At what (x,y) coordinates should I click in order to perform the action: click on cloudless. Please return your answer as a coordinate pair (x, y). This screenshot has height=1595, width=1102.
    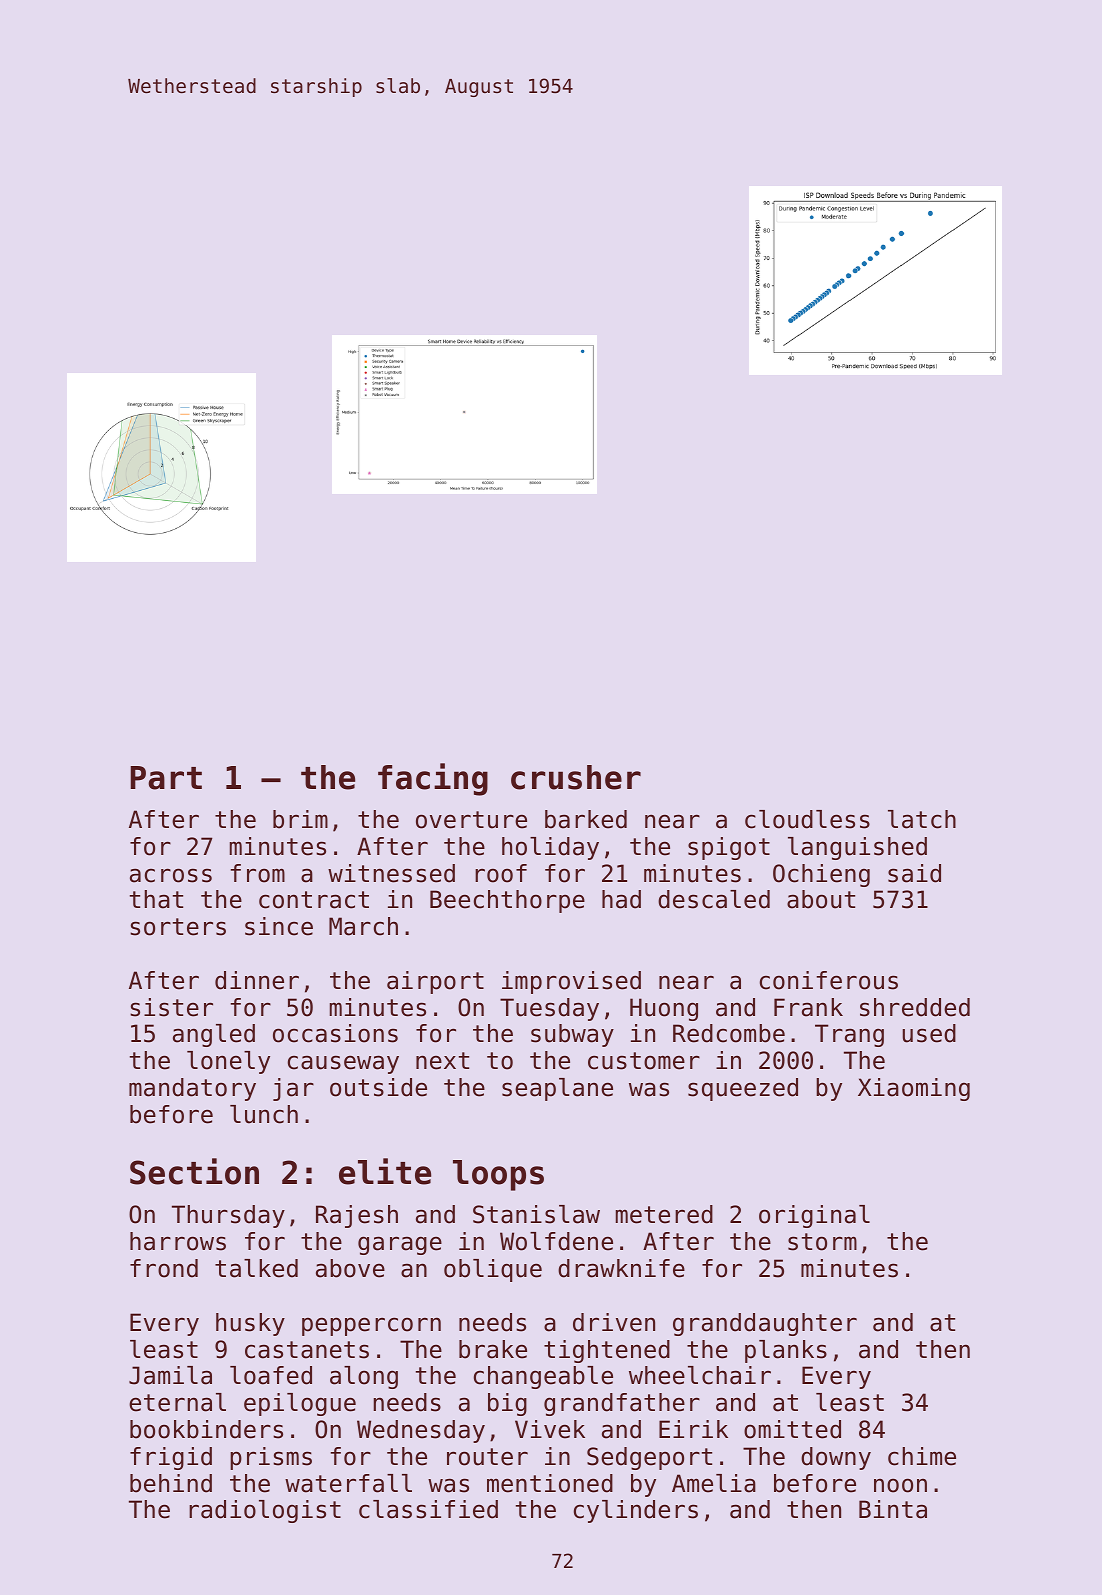
    Looking at the image, I should click on (807, 819).
